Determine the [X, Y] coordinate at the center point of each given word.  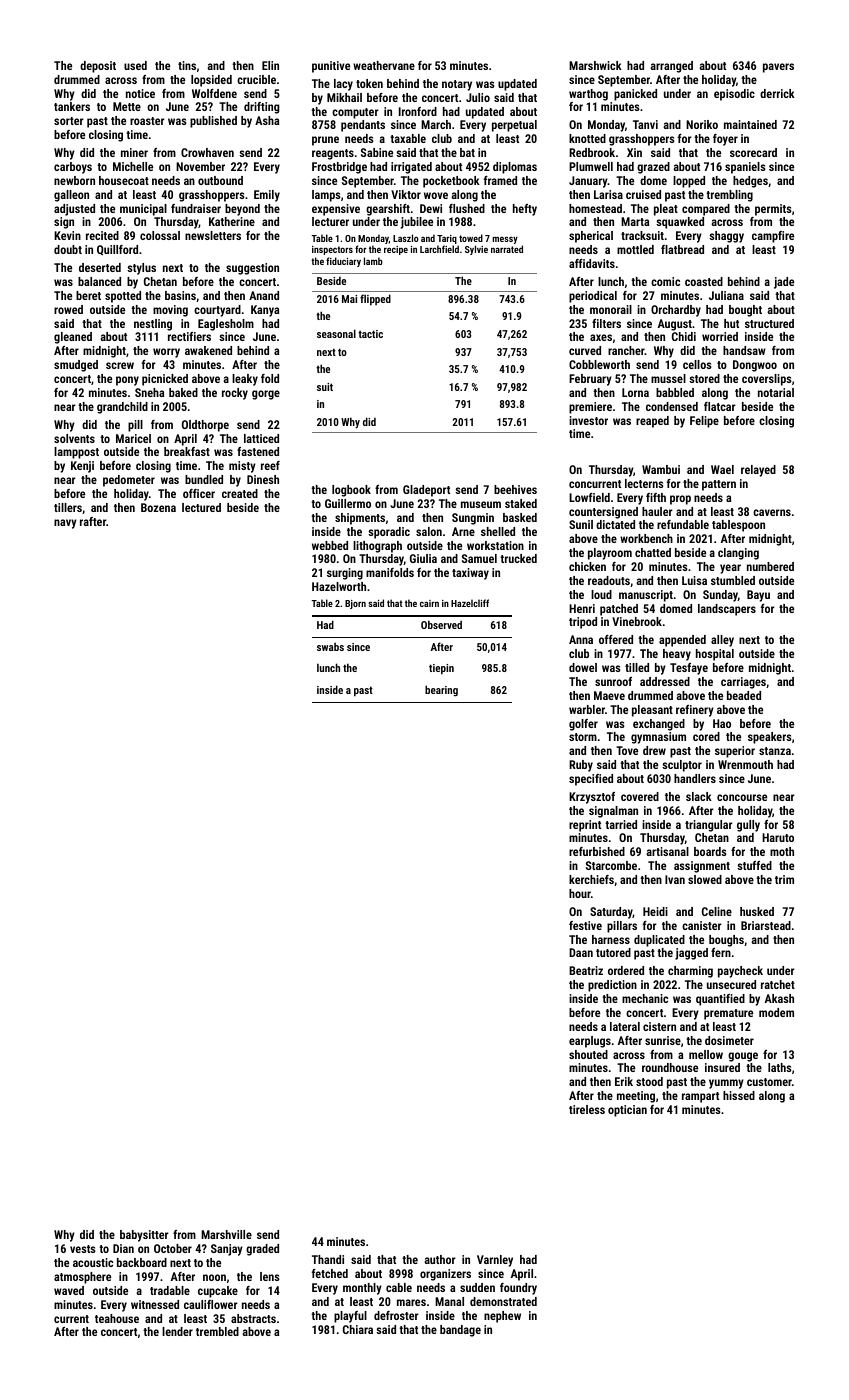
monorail [611, 309]
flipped [375, 299]
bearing [441, 691]
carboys [73, 168]
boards [710, 851]
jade [784, 283]
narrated [507, 249]
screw [120, 365]
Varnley [495, 1261]
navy [65, 524]
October [173, 1248]
